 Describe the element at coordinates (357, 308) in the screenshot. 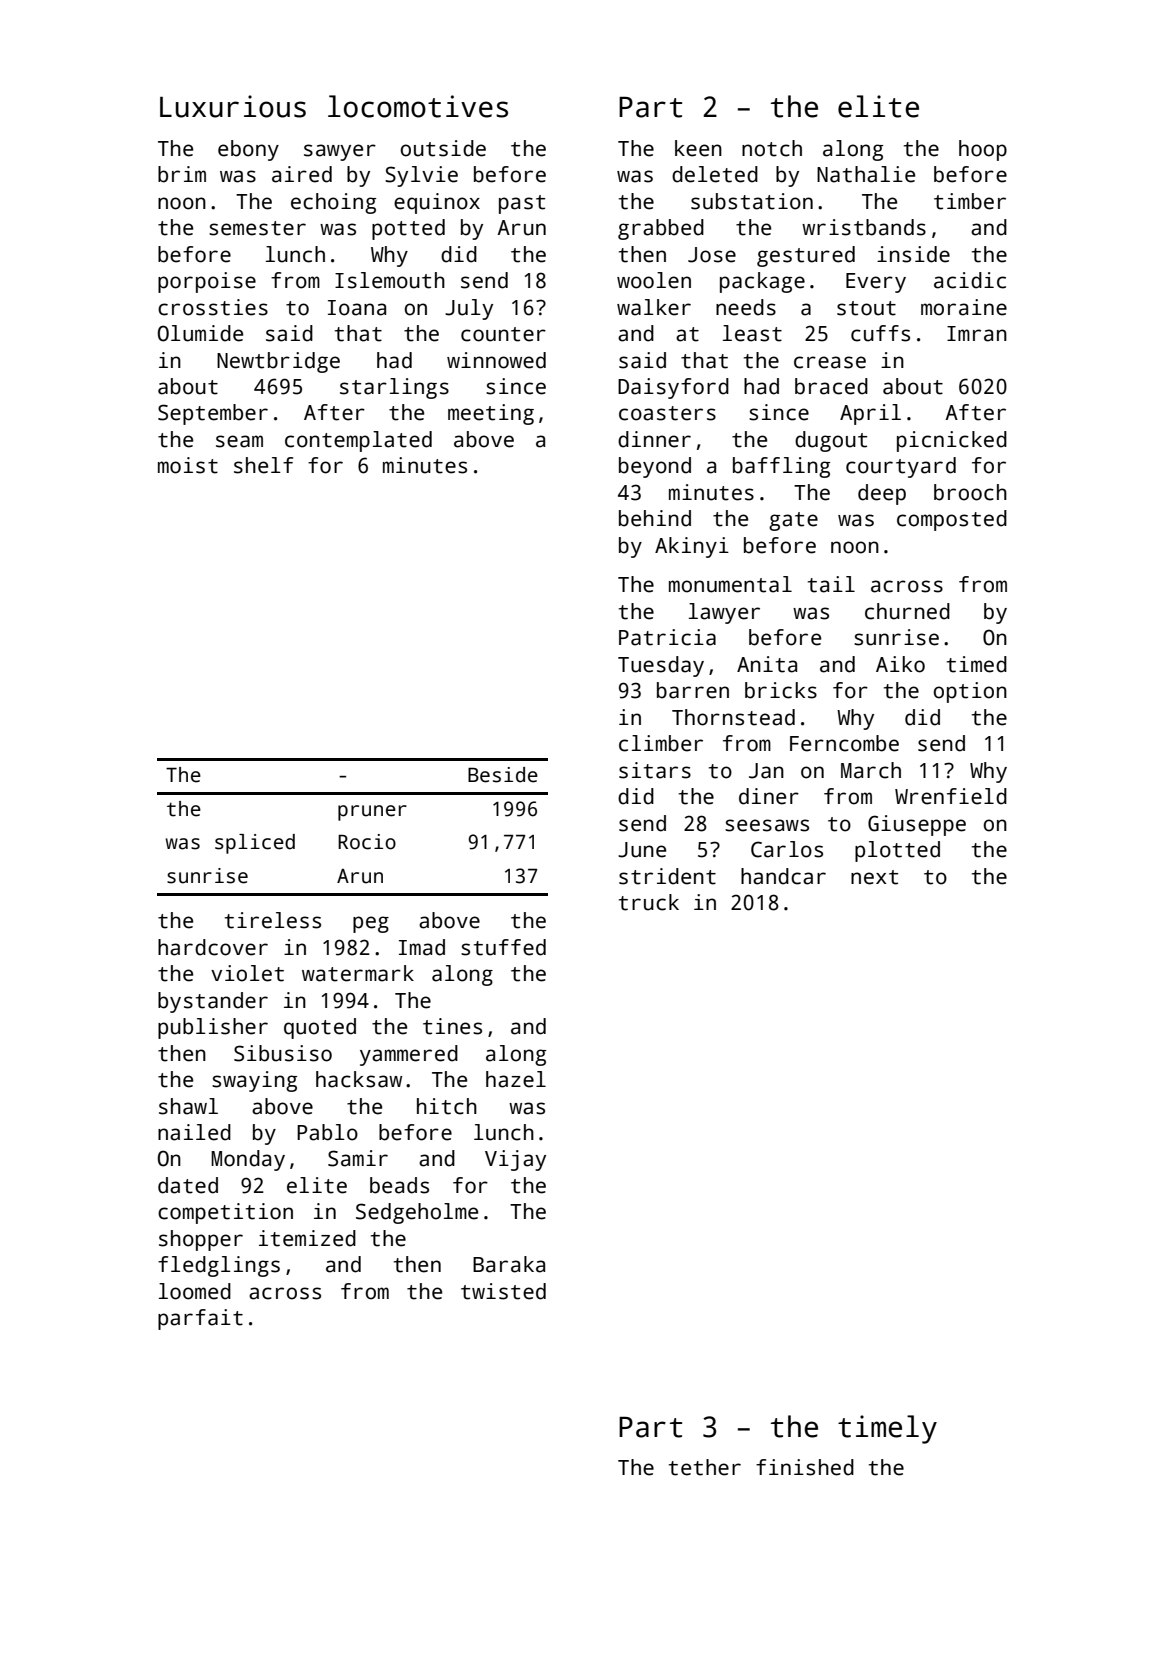

I see `Ioana` at that location.
